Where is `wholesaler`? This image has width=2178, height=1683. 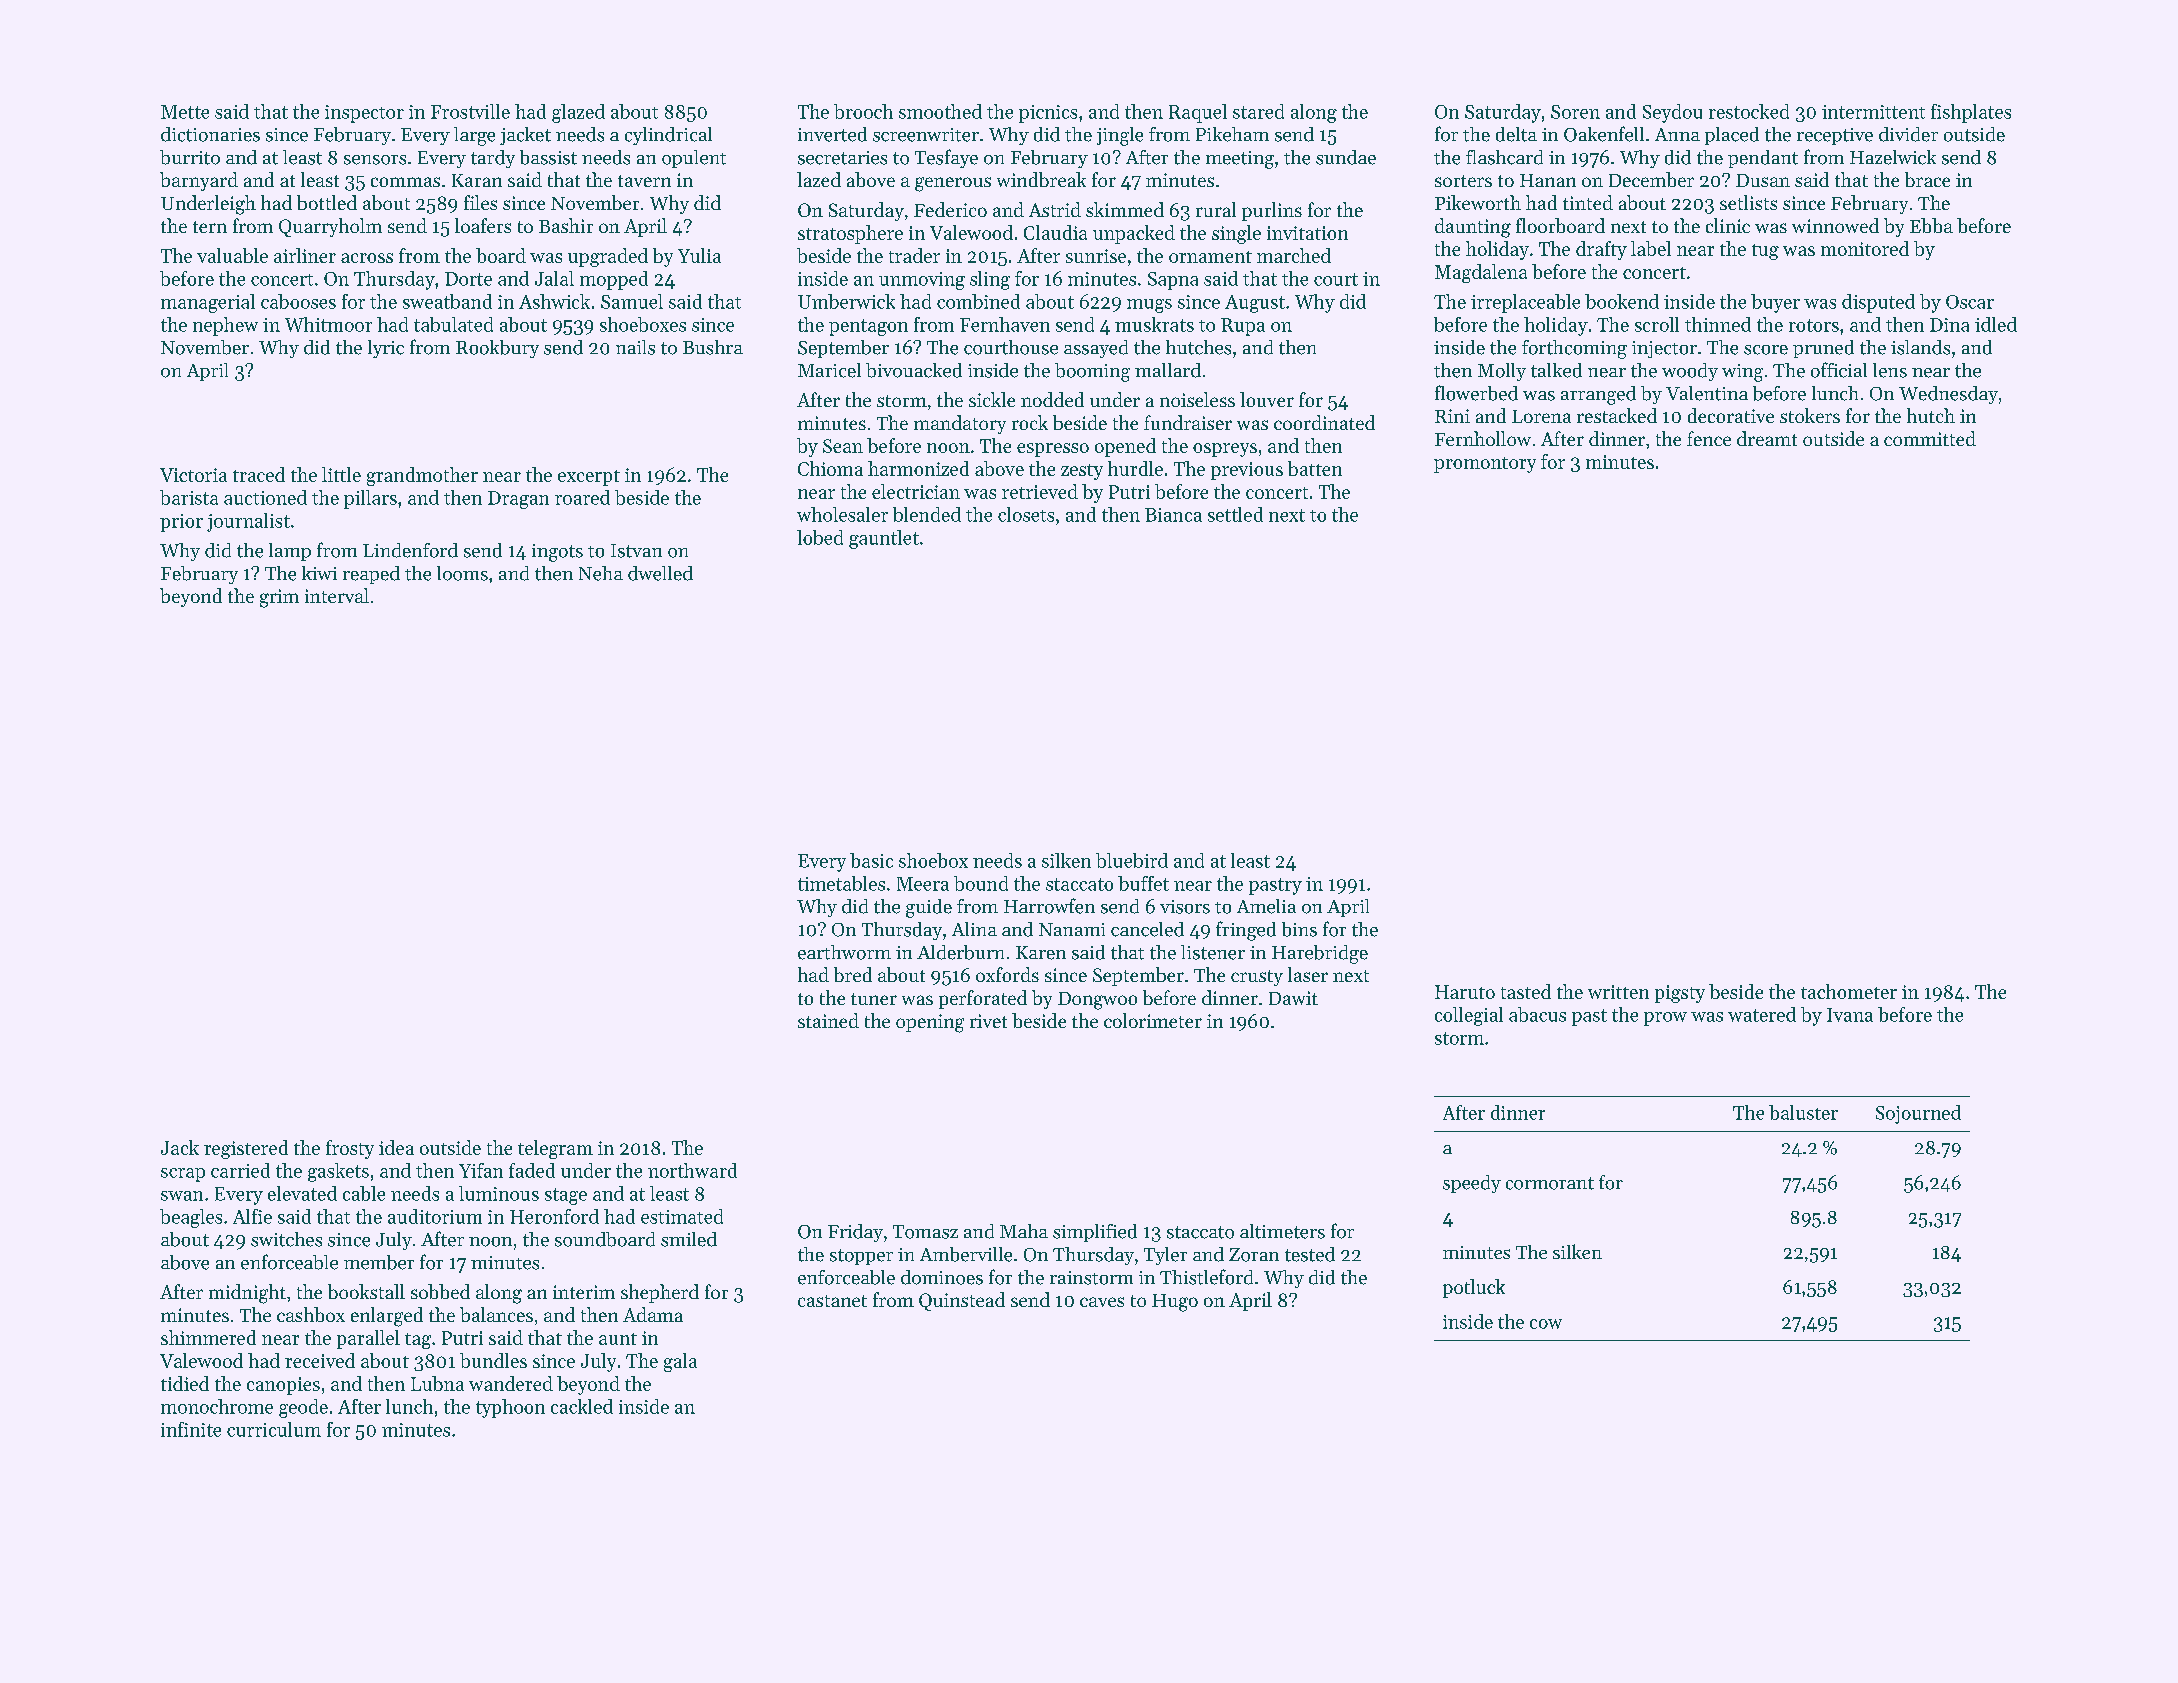
wholesaler is located at coordinates (842, 514).
